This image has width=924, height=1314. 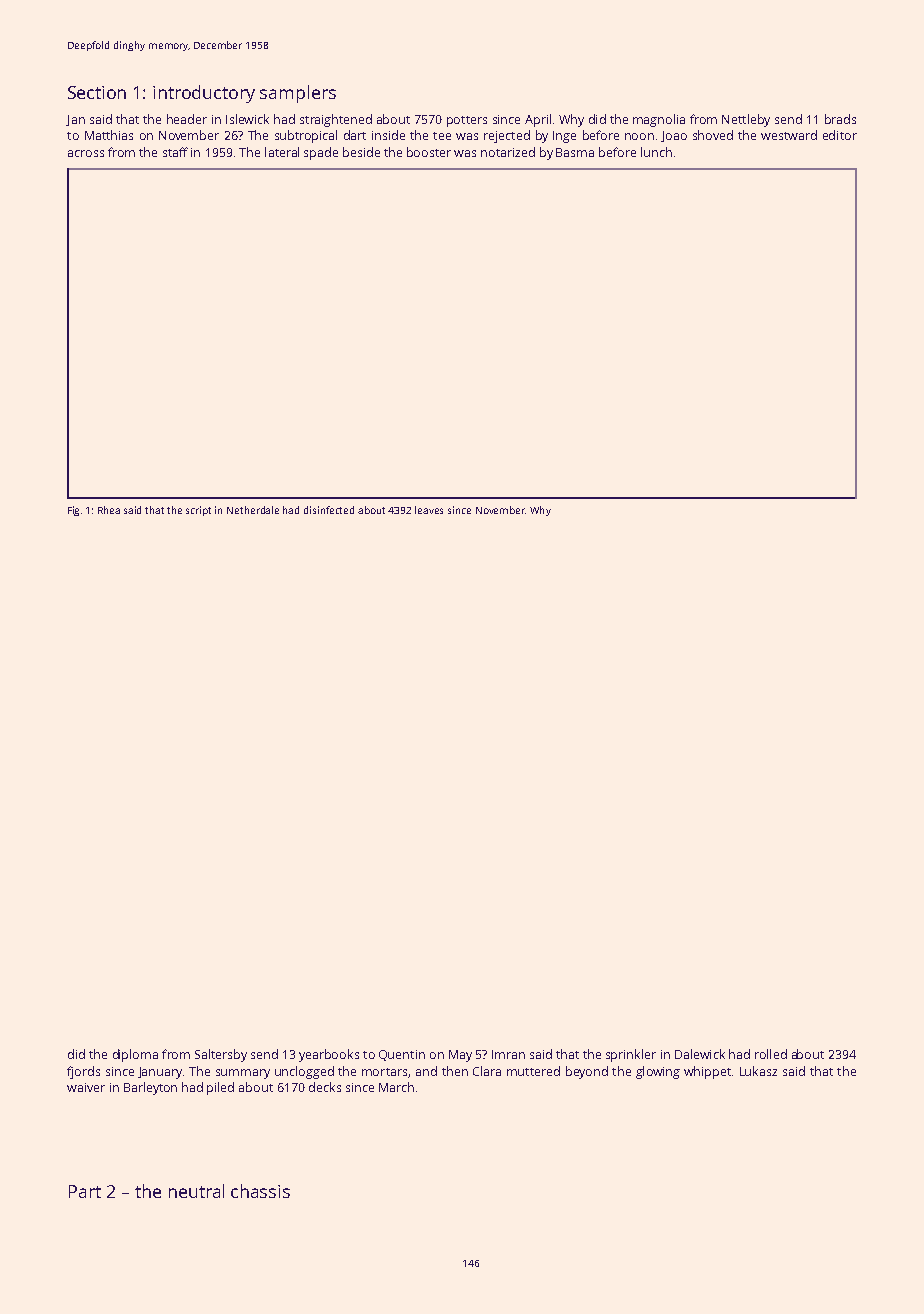 What do you see at coordinates (329, 510) in the image?
I see `disinfected` at bounding box center [329, 510].
